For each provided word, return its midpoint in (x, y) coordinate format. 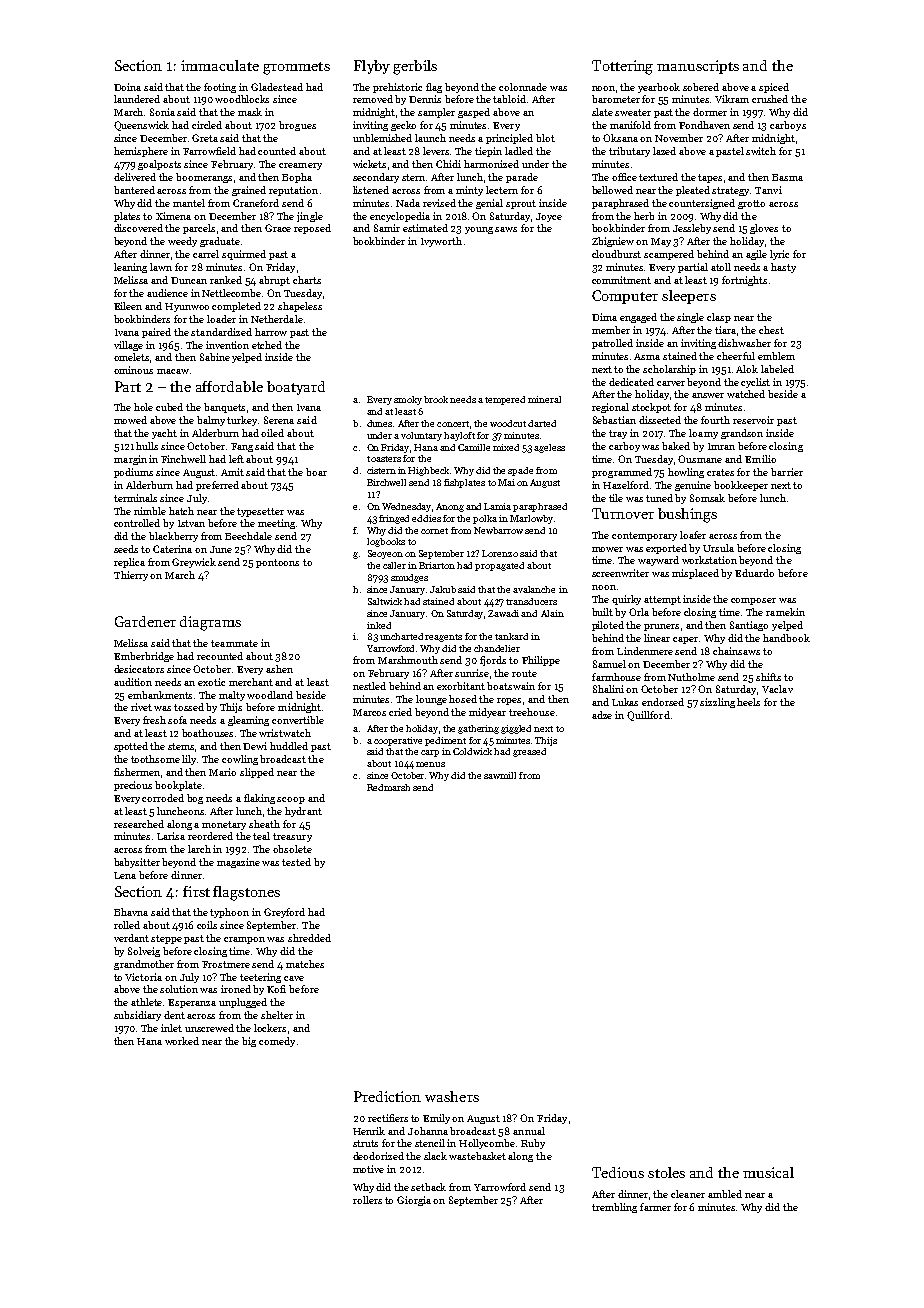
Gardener (145, 621)
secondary (376, 178)
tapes (710, 178)
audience (167, 293)
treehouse (532, 712)
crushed (770, 99)
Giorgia (414, 1201)
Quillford (648, 716)
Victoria (143, 977)
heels (748, 702)
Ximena (173, 216)
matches (305, 964)
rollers (367, 1200)
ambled (725, 1194)
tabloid (509, 99)
